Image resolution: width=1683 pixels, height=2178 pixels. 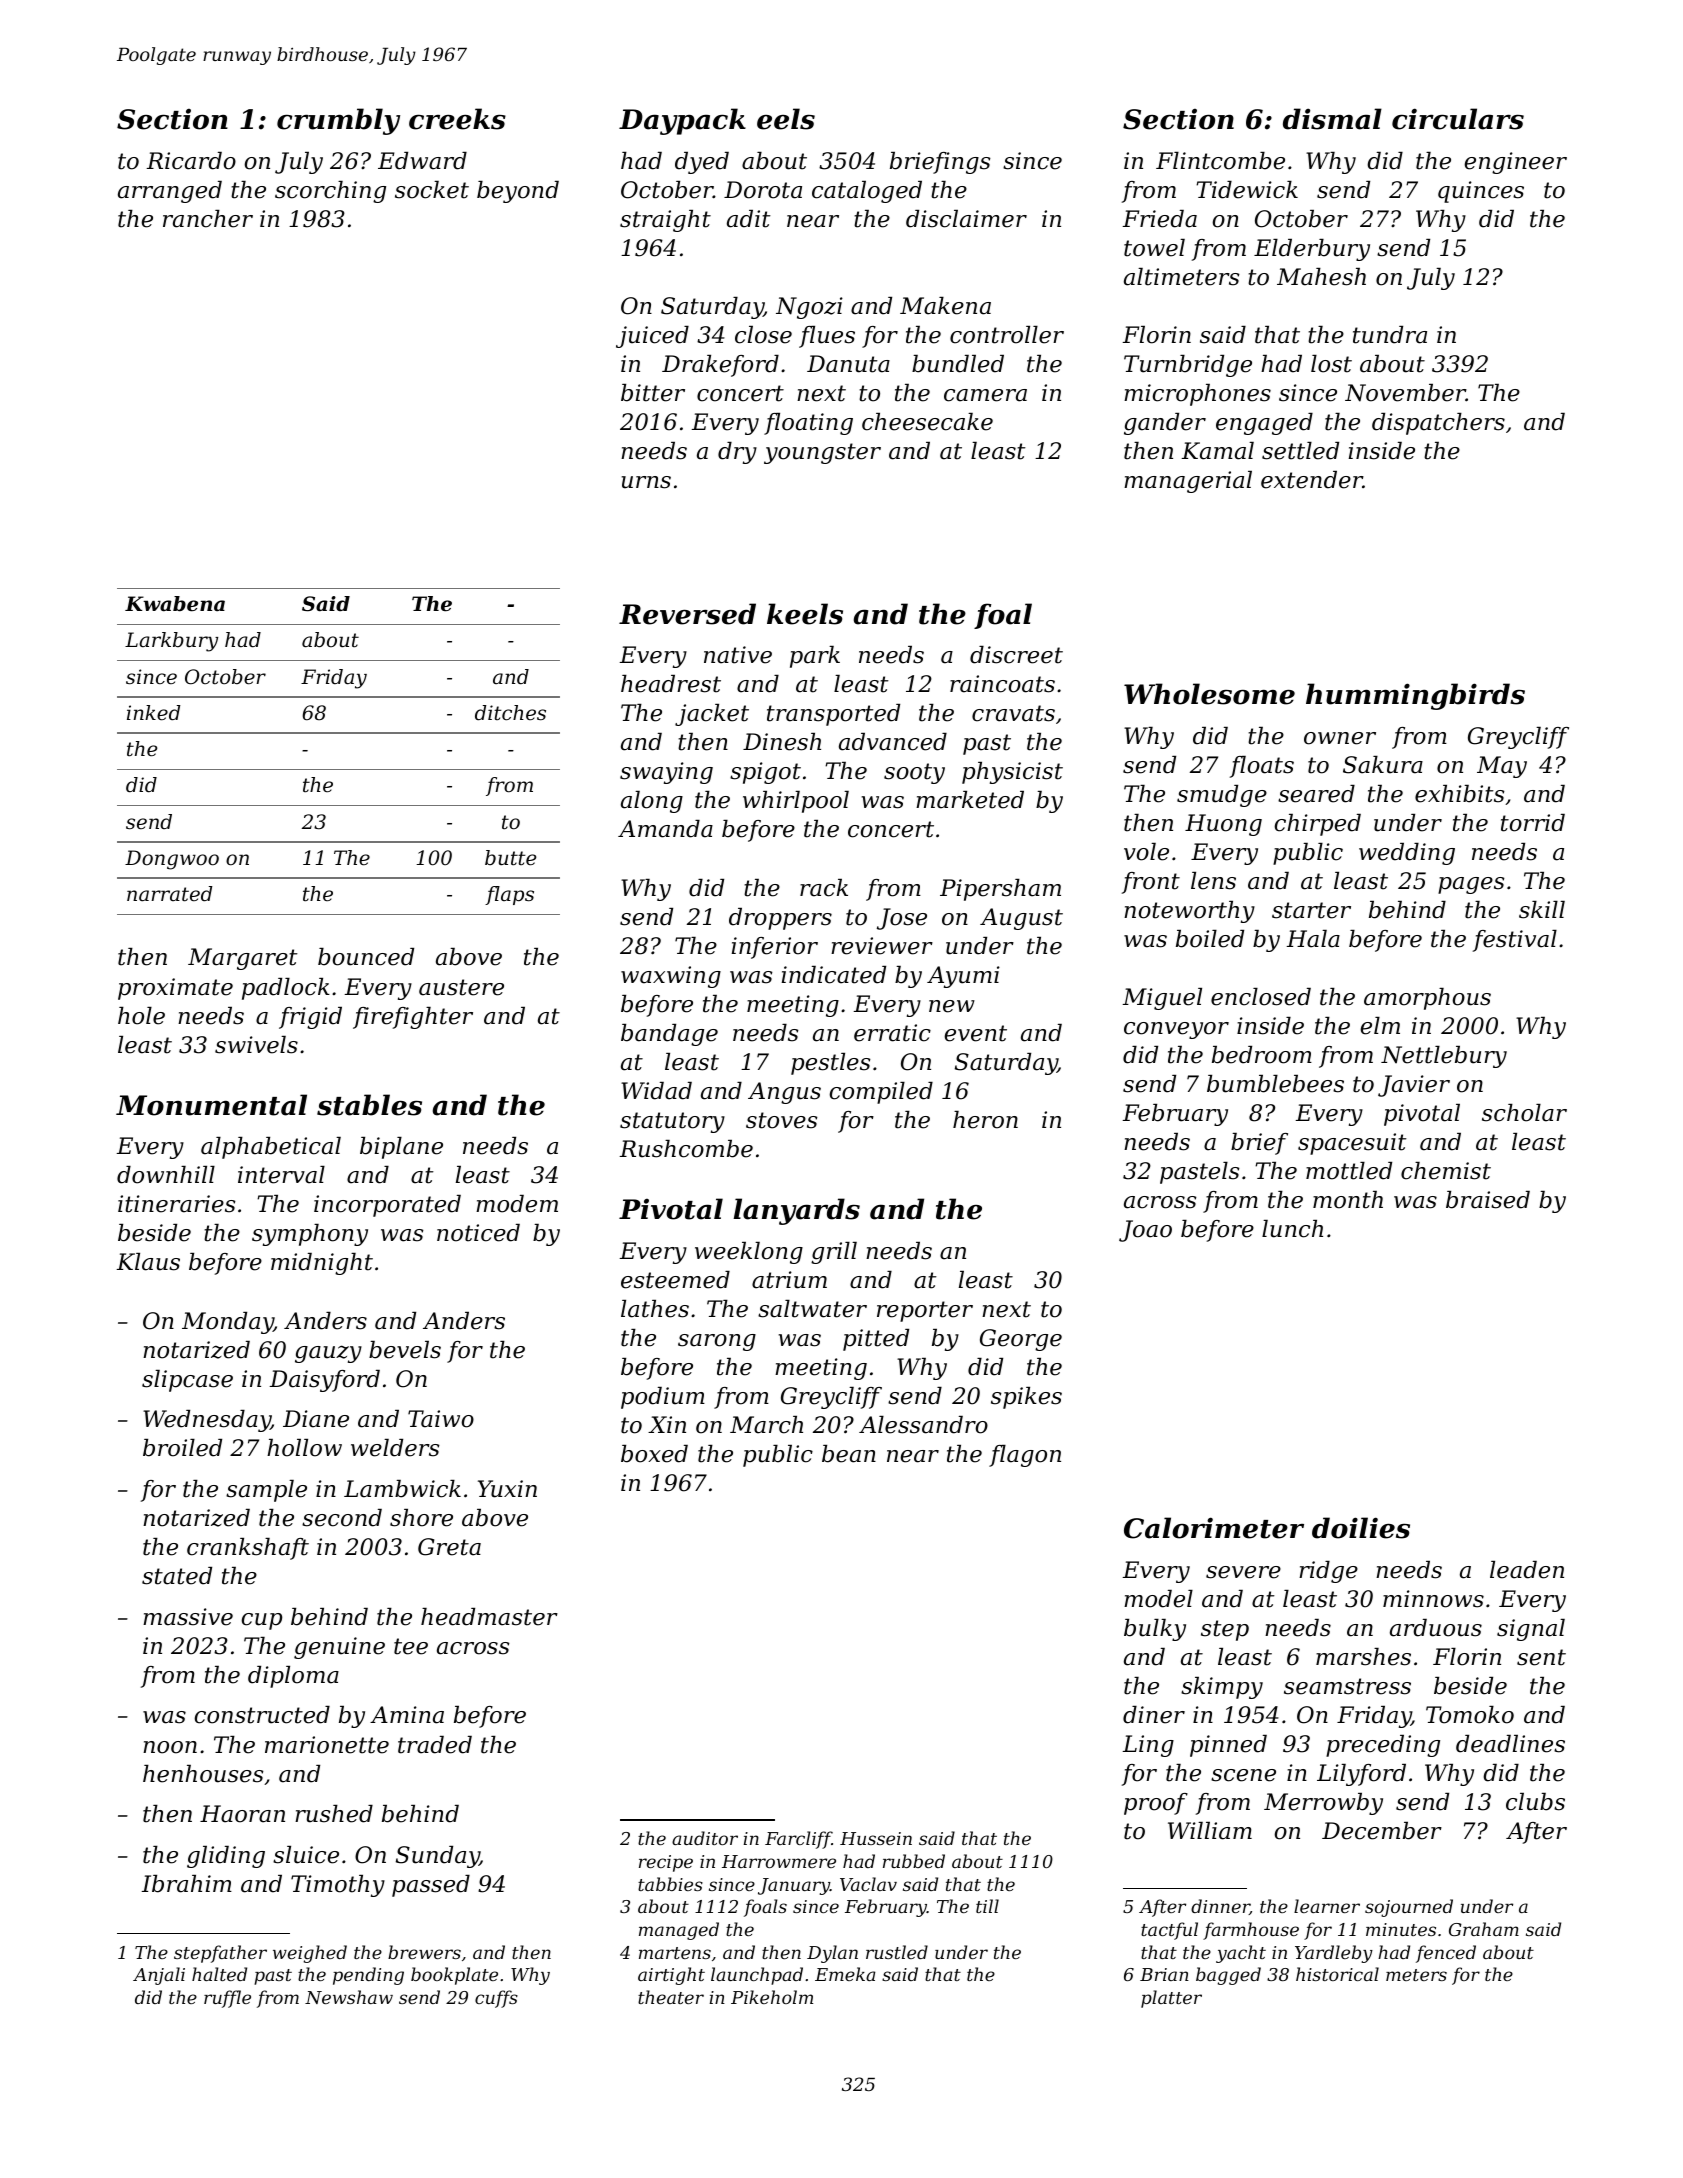 I want to click on Flintcombe, so click(x=1220, y=161).
